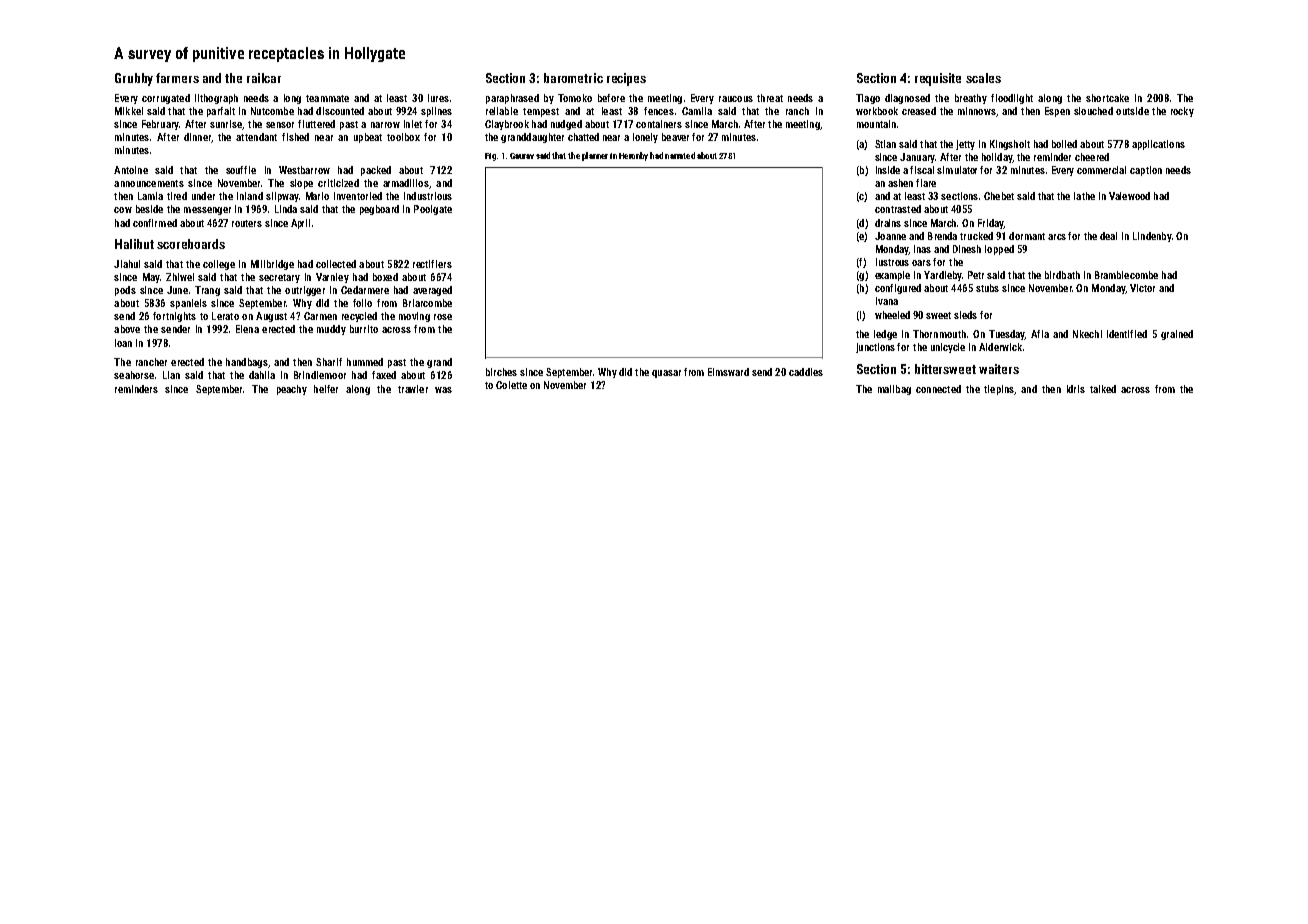  I want to click on deal, so click(1108, 236).
